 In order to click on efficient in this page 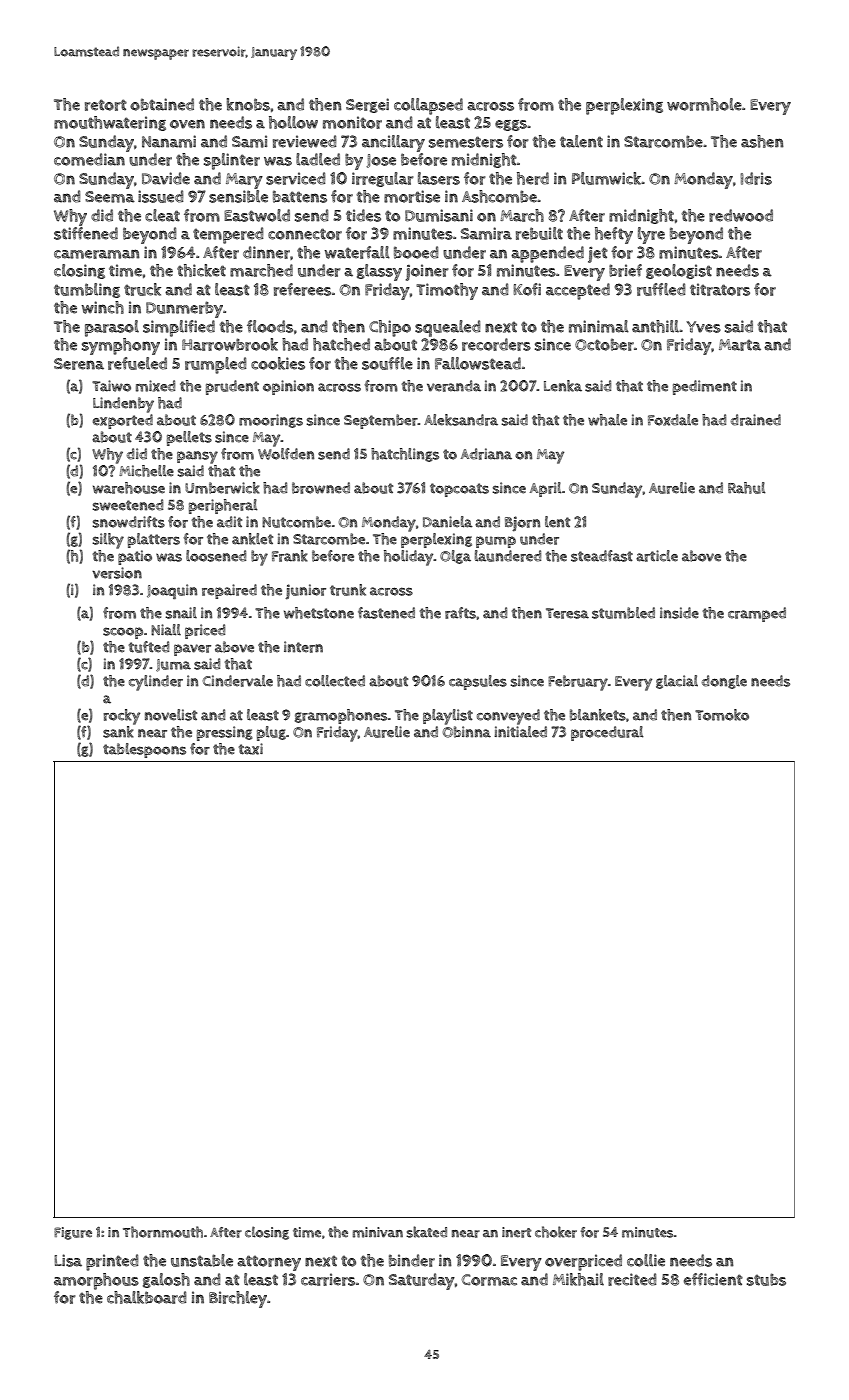, I will do `click(713, 1279)`.
